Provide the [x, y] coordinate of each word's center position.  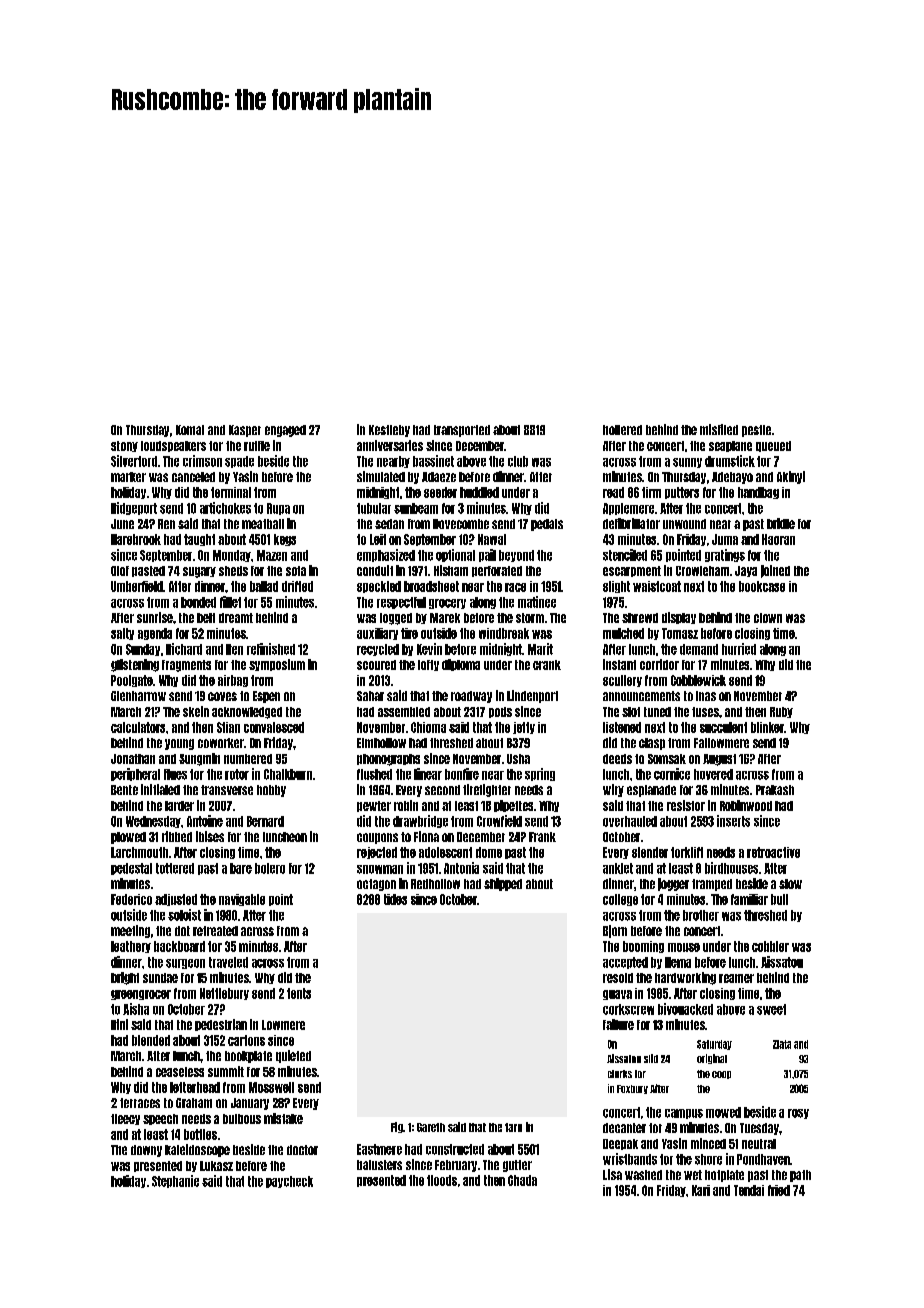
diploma [461, 665]
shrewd [640, 618]
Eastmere [379, 1149]
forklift [687, 852]
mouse [684, 947]
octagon [376, 885]
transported [462, 431]
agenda [155, 634]
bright [125, 978]
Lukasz [216, 1166]
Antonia [461, 868]
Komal [190, 430]
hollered [622, 430]
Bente [124, 790]
